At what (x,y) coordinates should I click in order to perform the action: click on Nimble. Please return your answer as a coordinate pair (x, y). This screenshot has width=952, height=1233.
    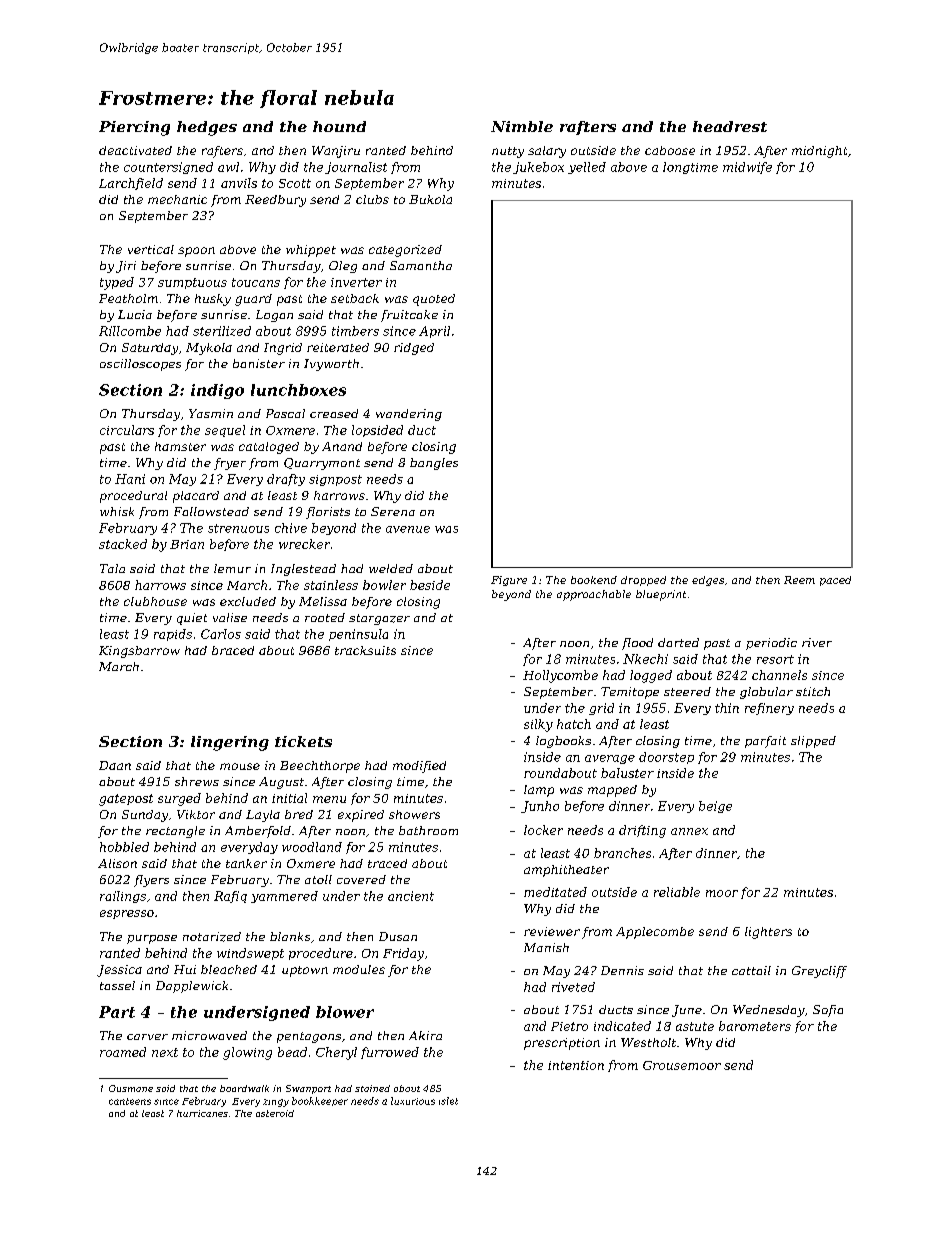
    Looking at the image, I should click on (522, 126).
